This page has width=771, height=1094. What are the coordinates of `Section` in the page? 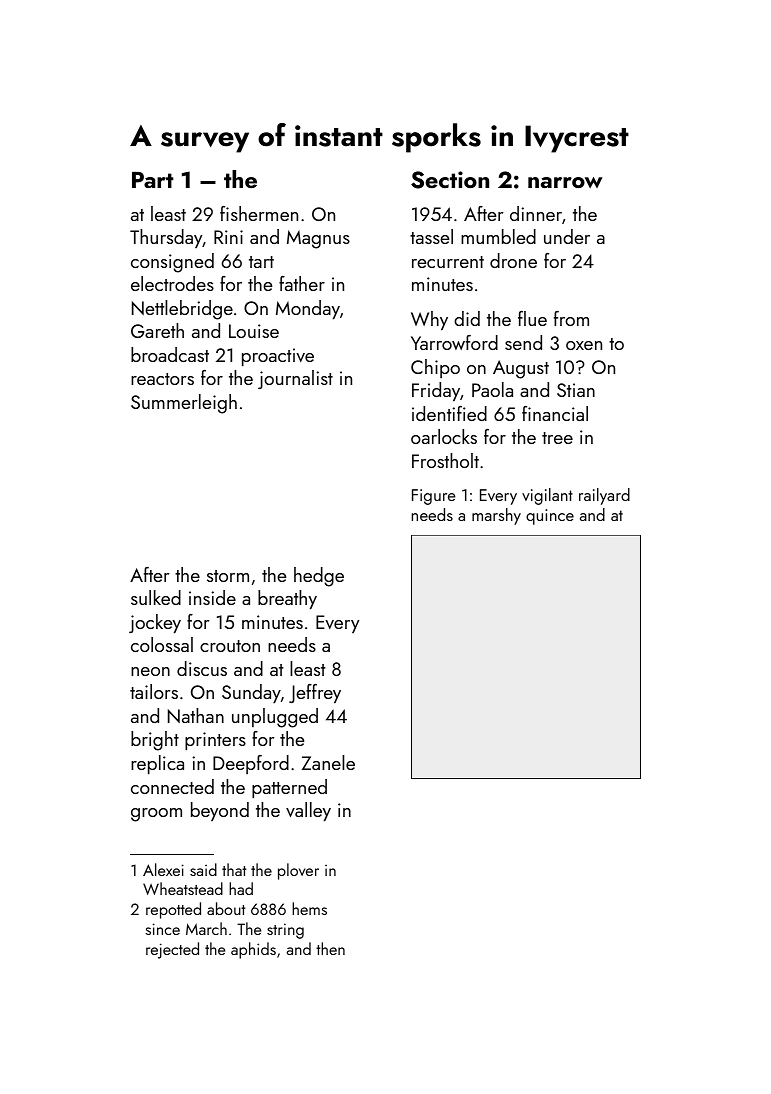 It's located at (450, 180).
